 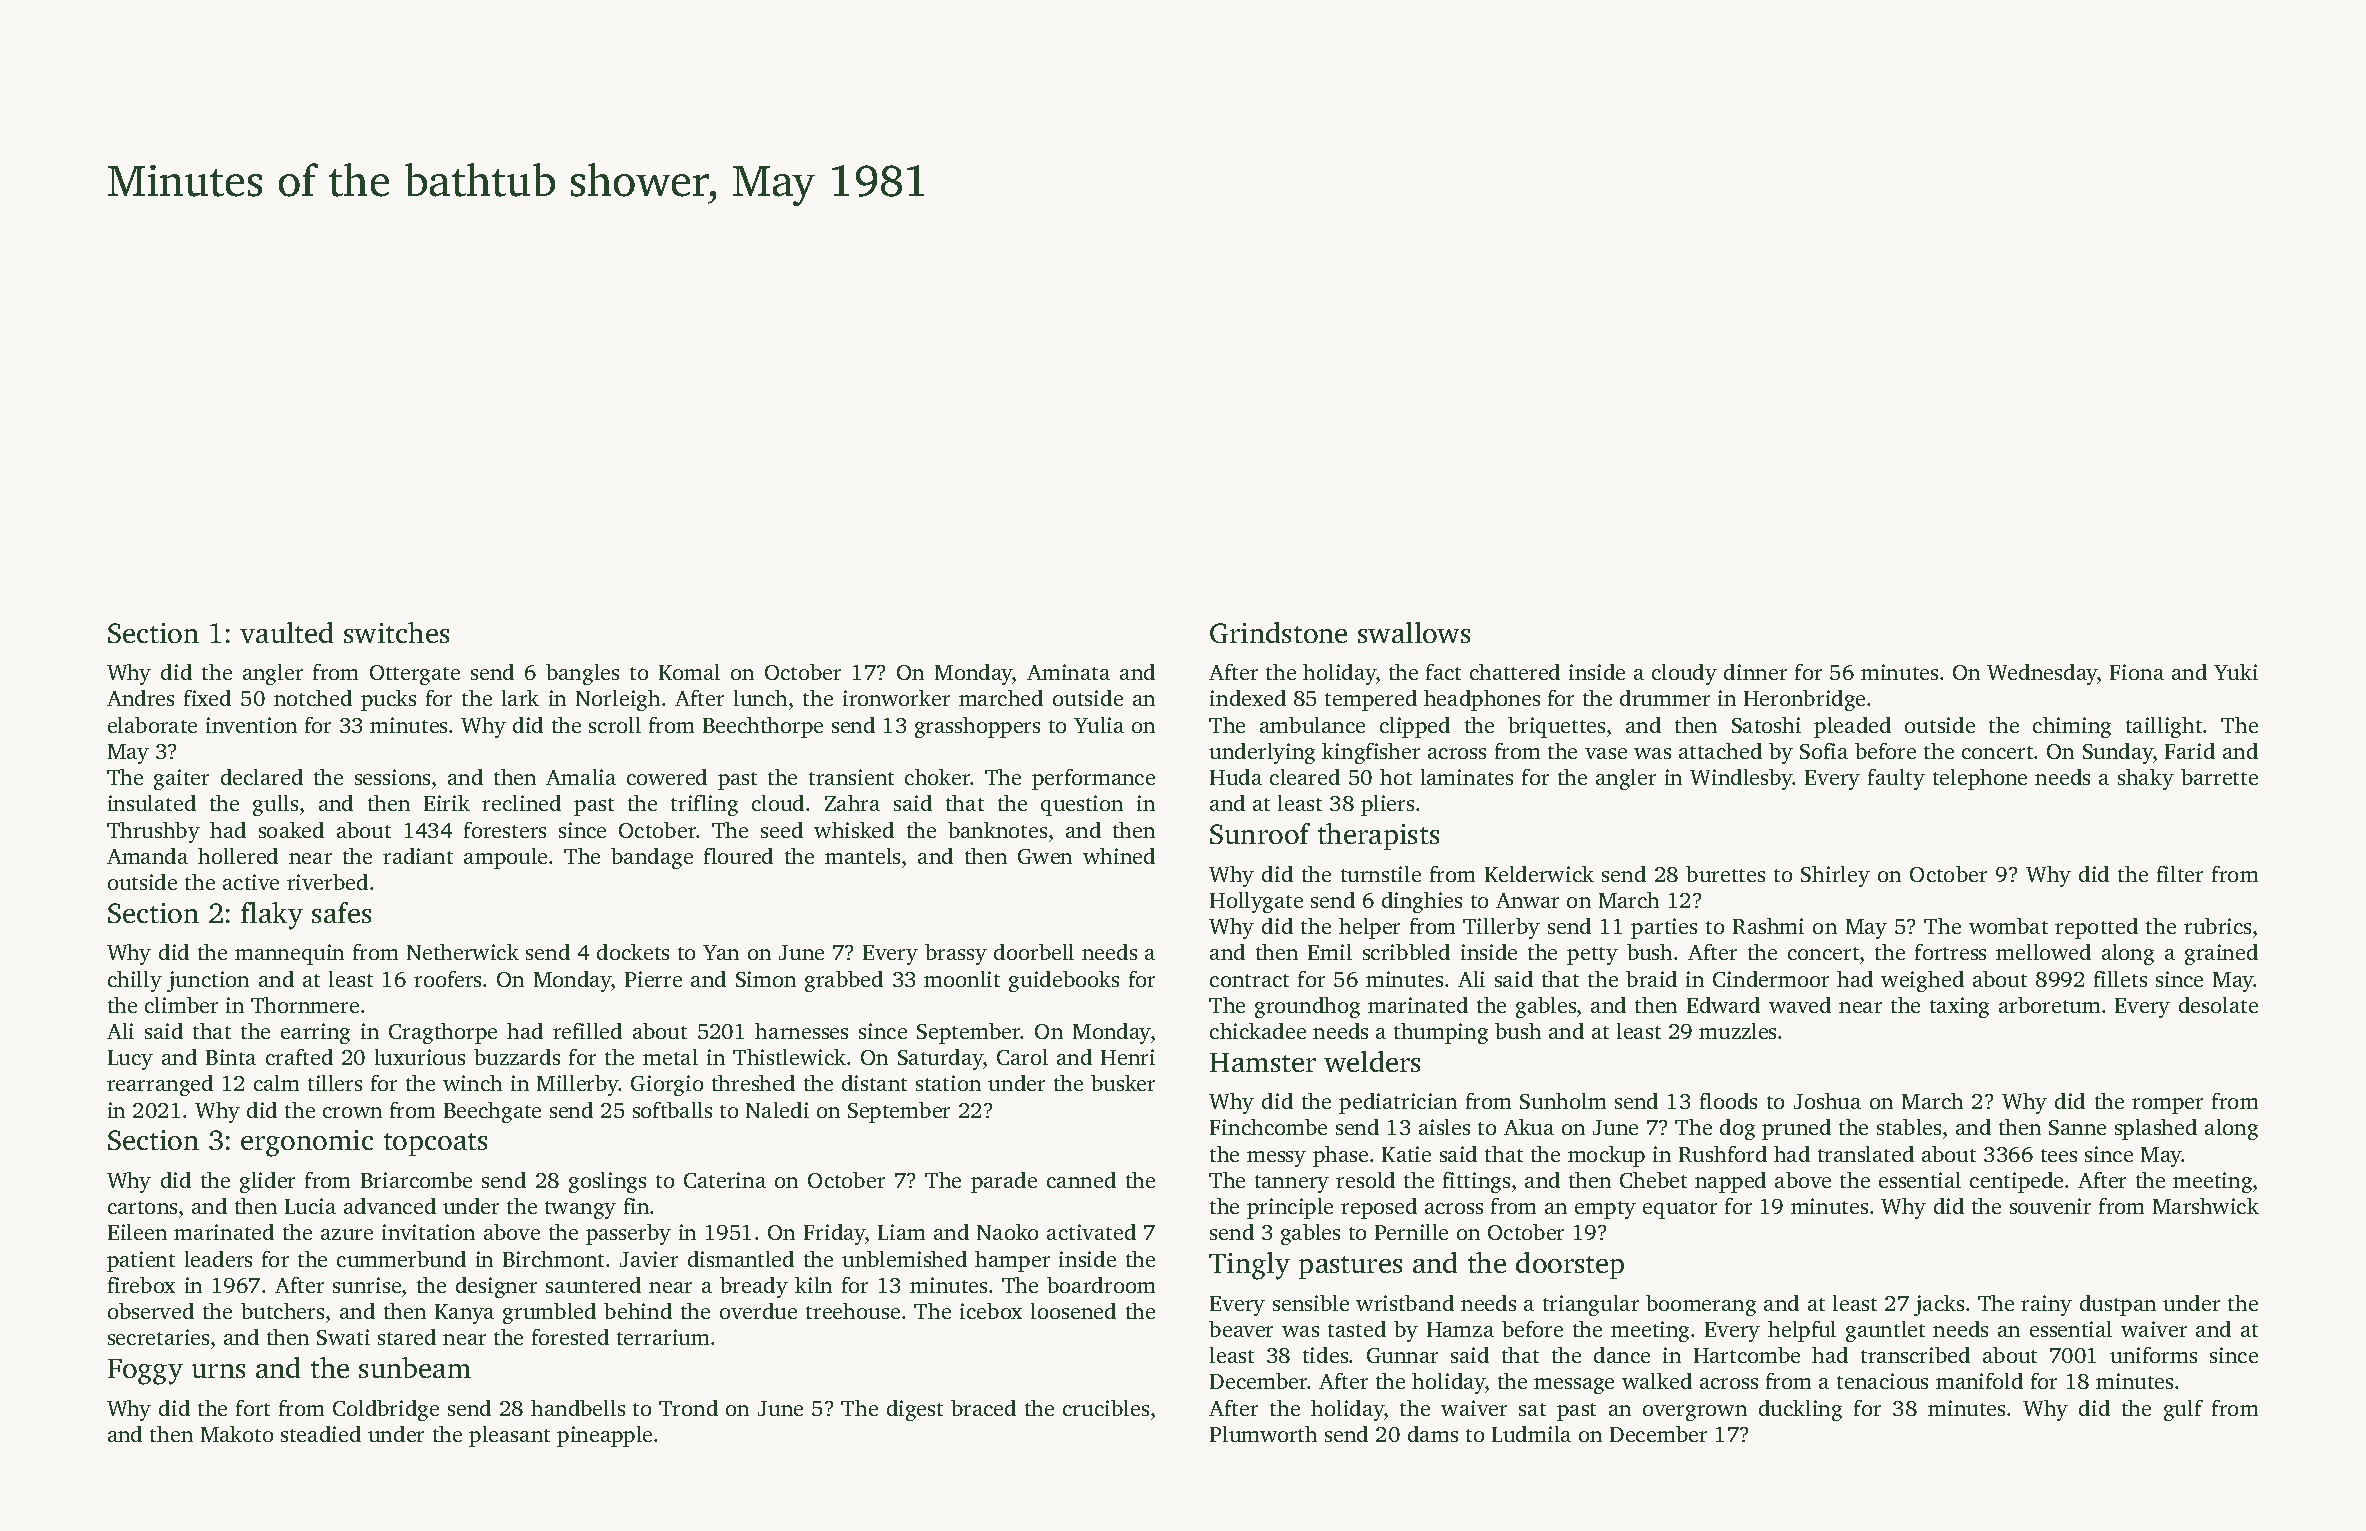 What do you see at coordinates (2180, 874) in the screenshot?
I see `filter` at bounding box center [2180, 874].
